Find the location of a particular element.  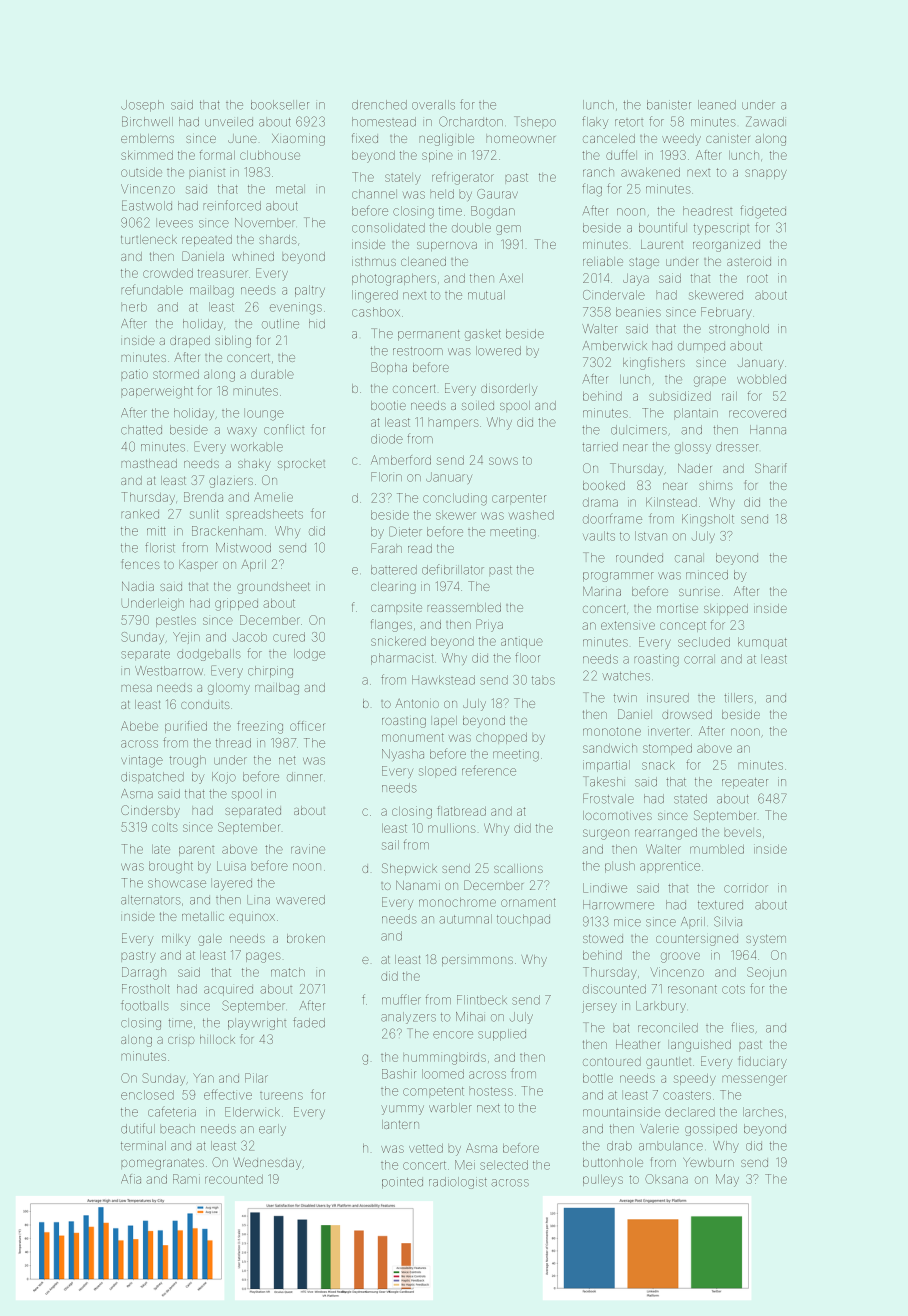

Sharif is located at coordinates (771, 468).
